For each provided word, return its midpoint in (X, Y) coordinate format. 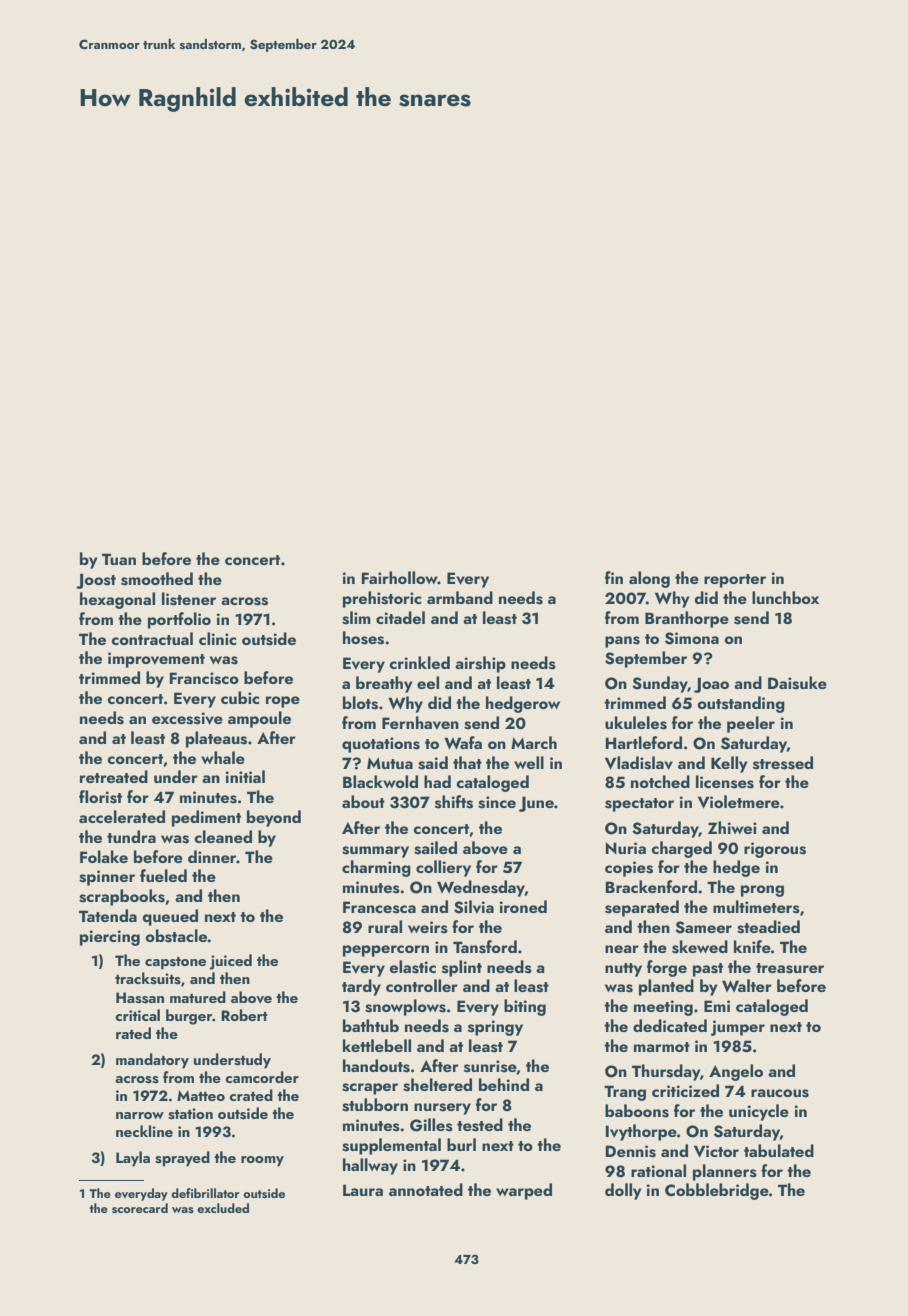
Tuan (119, 559)
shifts (454, 802)
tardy (361, 987)
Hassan (140, 998)
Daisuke (797, 683)
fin (614, 577)
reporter (735, 581)
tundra (131, 836)
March (534, 742)
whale (223, 757)
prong (762, 891)
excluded (223, 1208)
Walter (747, 985)
